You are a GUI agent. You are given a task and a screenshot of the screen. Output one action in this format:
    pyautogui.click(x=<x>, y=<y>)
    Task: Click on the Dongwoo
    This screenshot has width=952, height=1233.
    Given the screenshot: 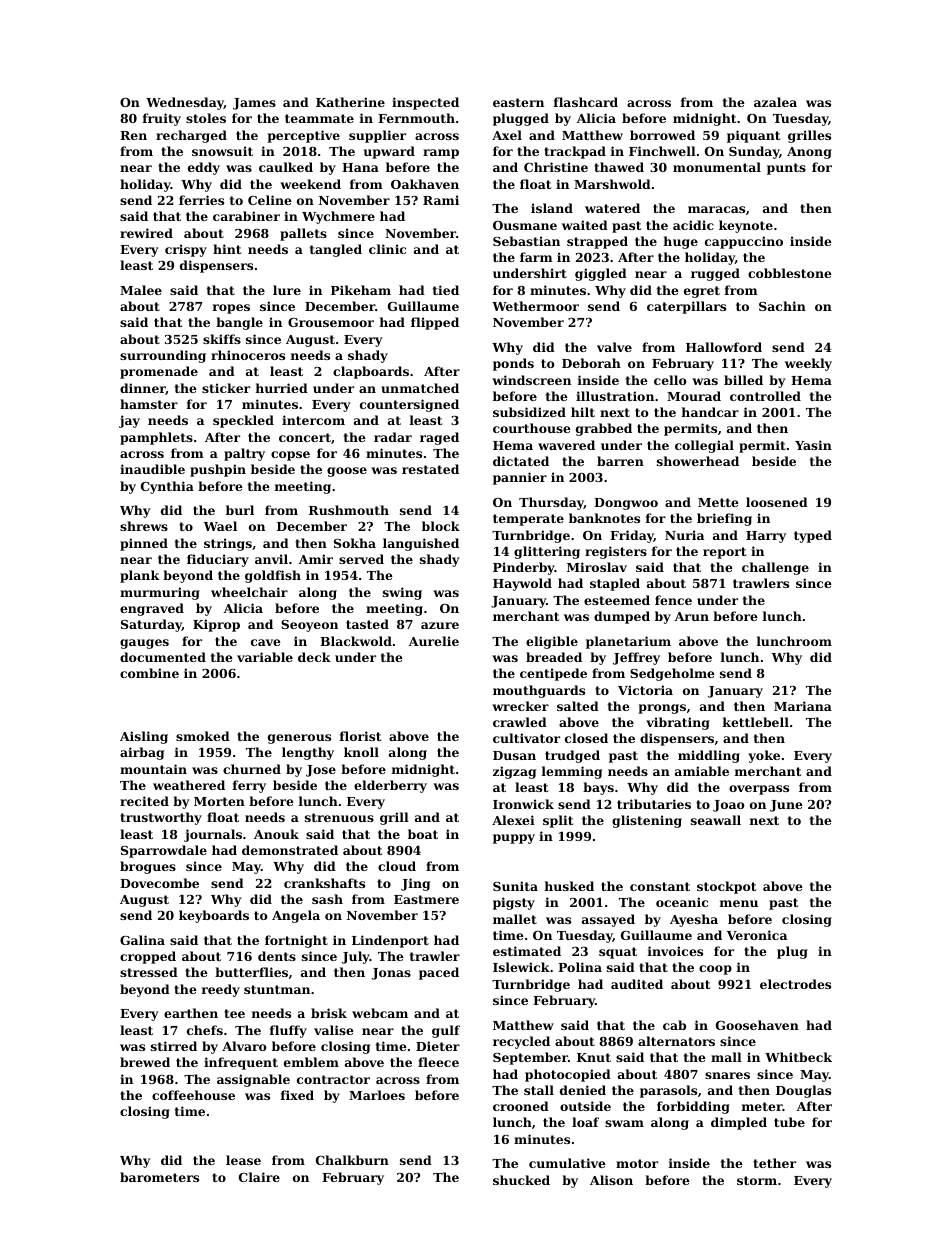 What is the action you would take?
    pyautogui.click(x=626, y=504)
